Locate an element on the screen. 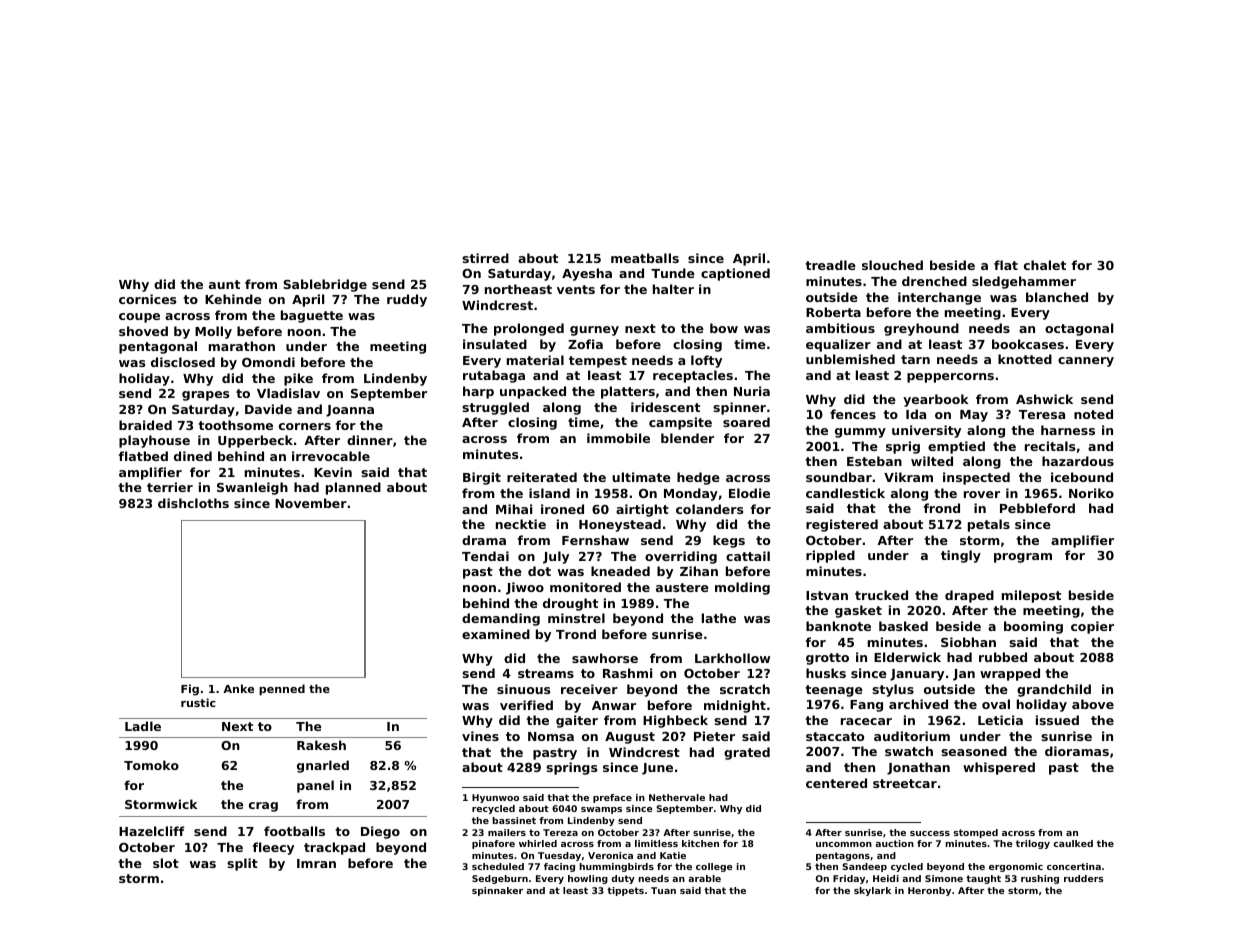 The image size is (1233, 952). vines is located at coordinates (480, 736).
